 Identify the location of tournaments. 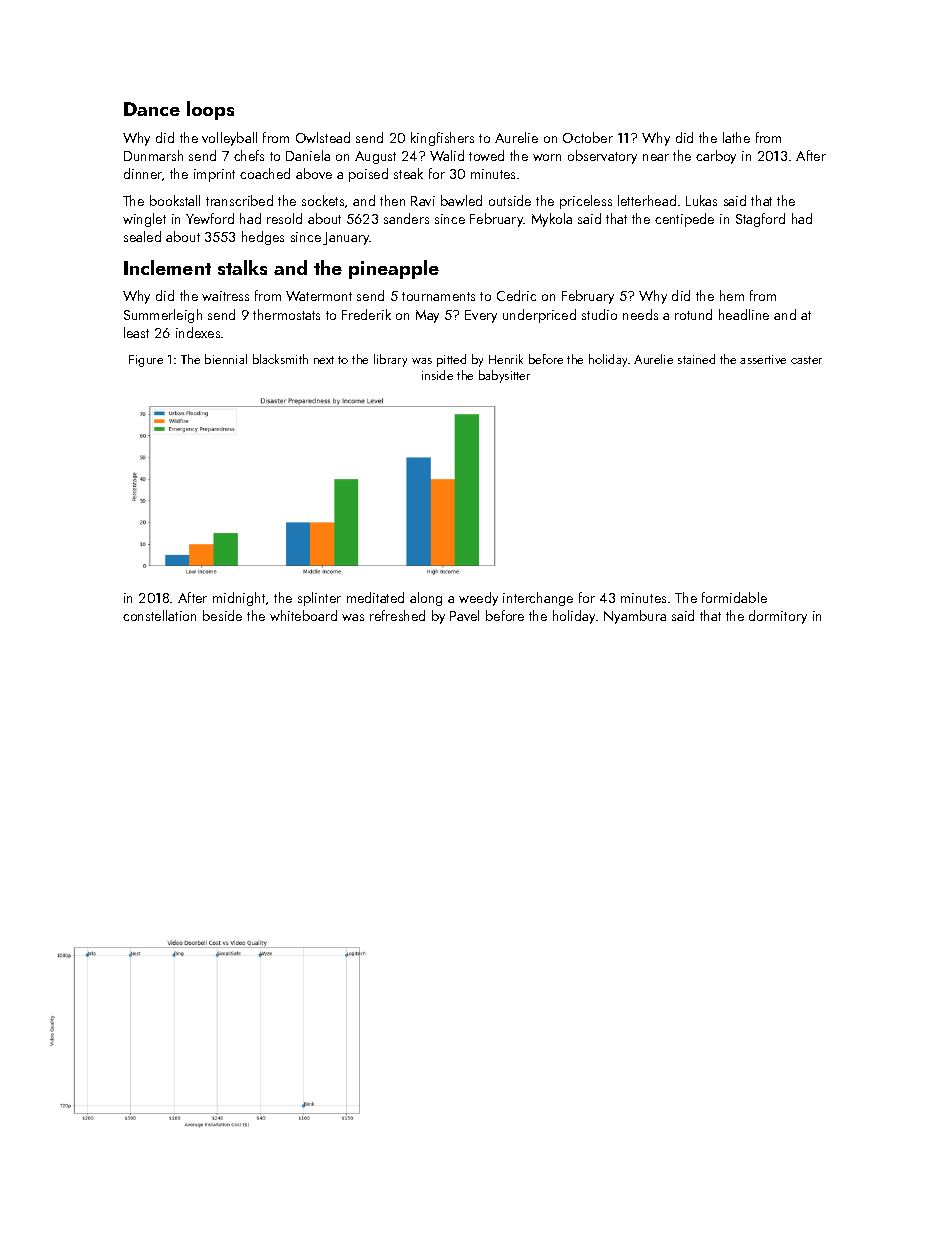
(438, 296).
